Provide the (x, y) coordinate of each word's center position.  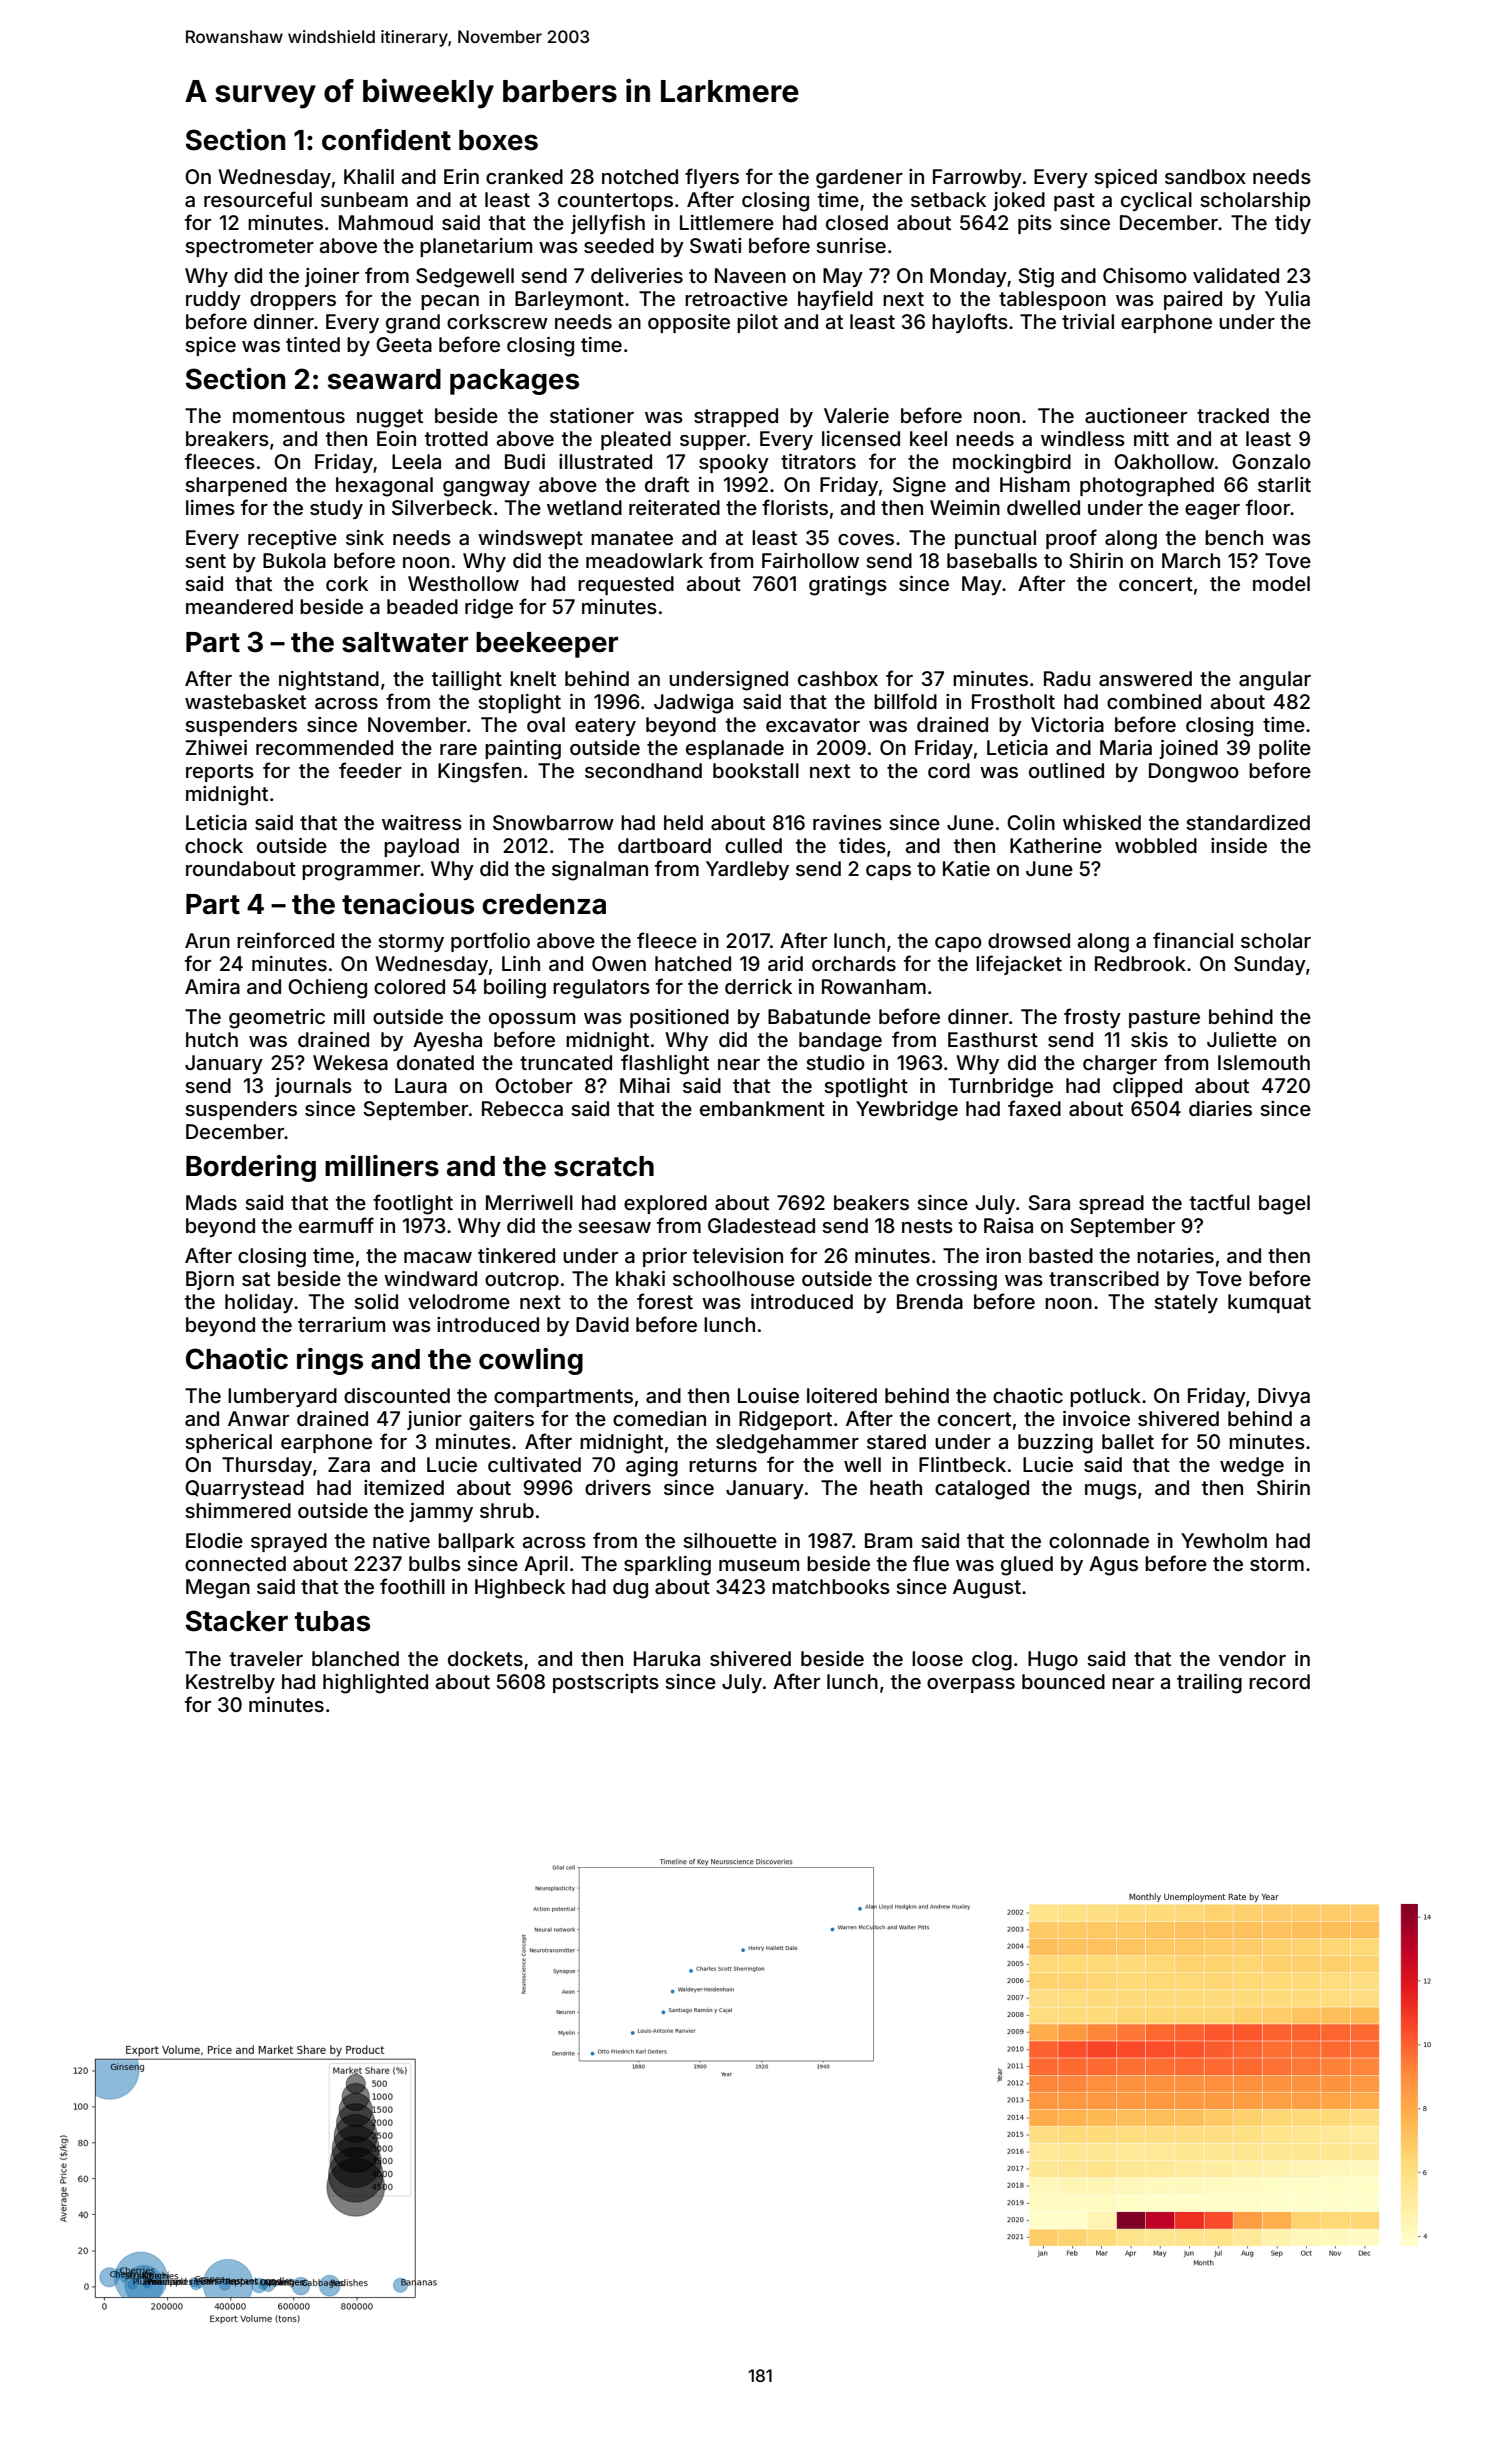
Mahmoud (386, 222)
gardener (859, 179)
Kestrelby (230, 1683)
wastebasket (245, 701)
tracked (1233, 415)
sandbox (1205, 176)
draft (667, 484)
